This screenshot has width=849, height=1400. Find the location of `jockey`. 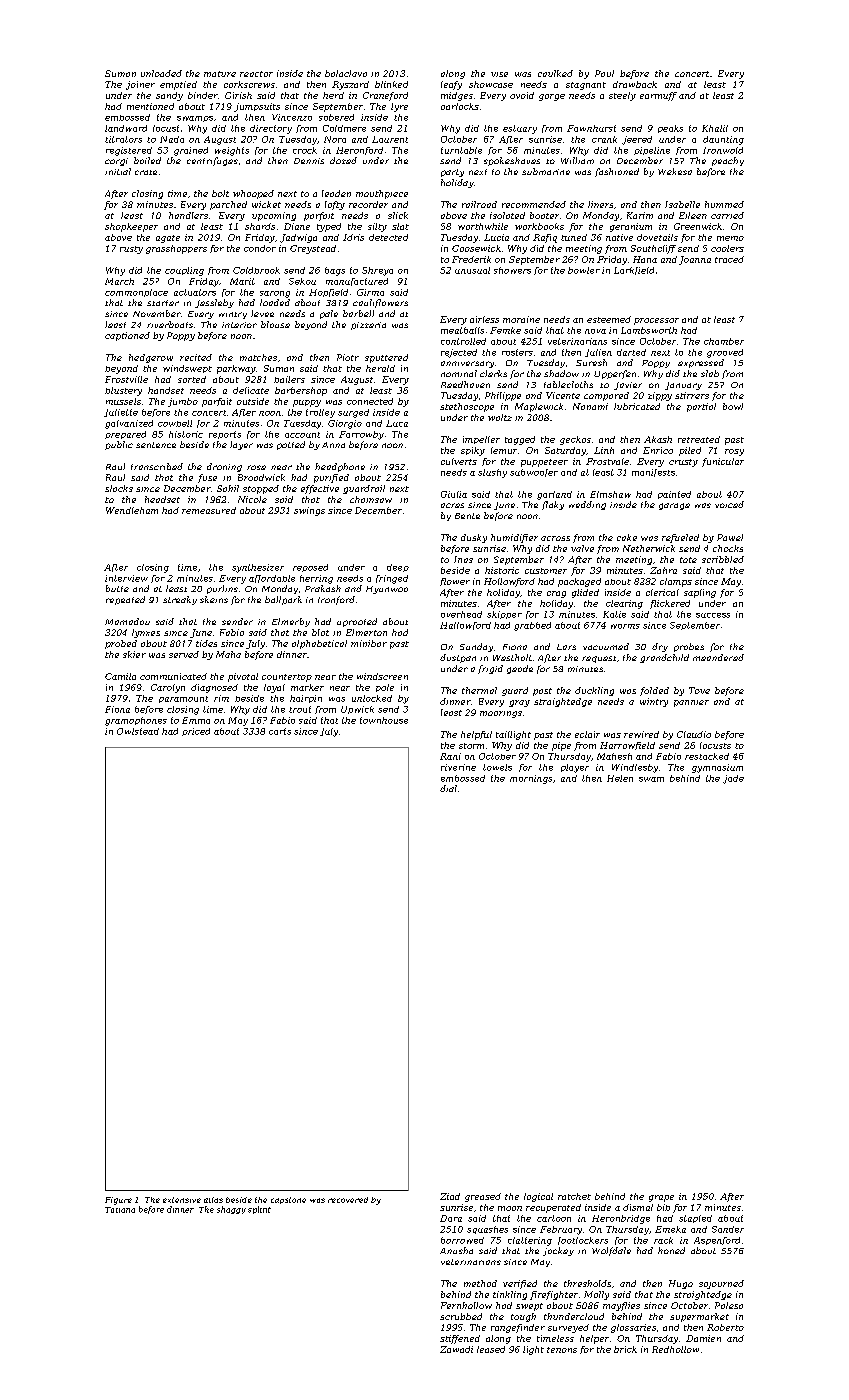

jockey is located at coordinates (558, 1251).
